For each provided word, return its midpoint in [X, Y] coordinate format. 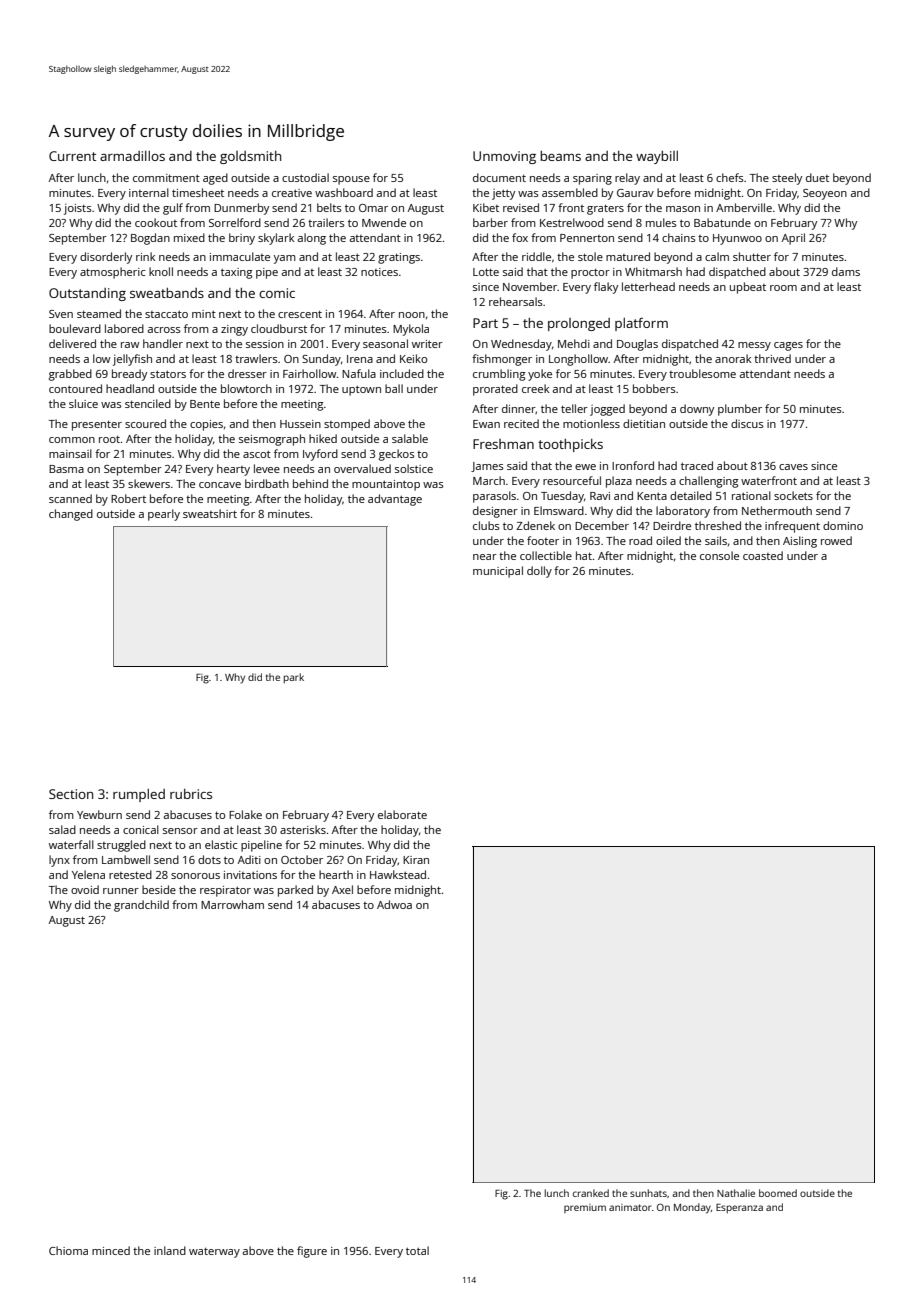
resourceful [572, 480]
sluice [83, 403]
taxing [236, 273]
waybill [657, 157]
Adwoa [394, 904]
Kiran [416, 860]
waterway [214, 1252]
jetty [503, 194]
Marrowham [232, 904]
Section [71, 794]
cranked [591, 1193]
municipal [498, 572]
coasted [763, 555]
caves [793, 467]
